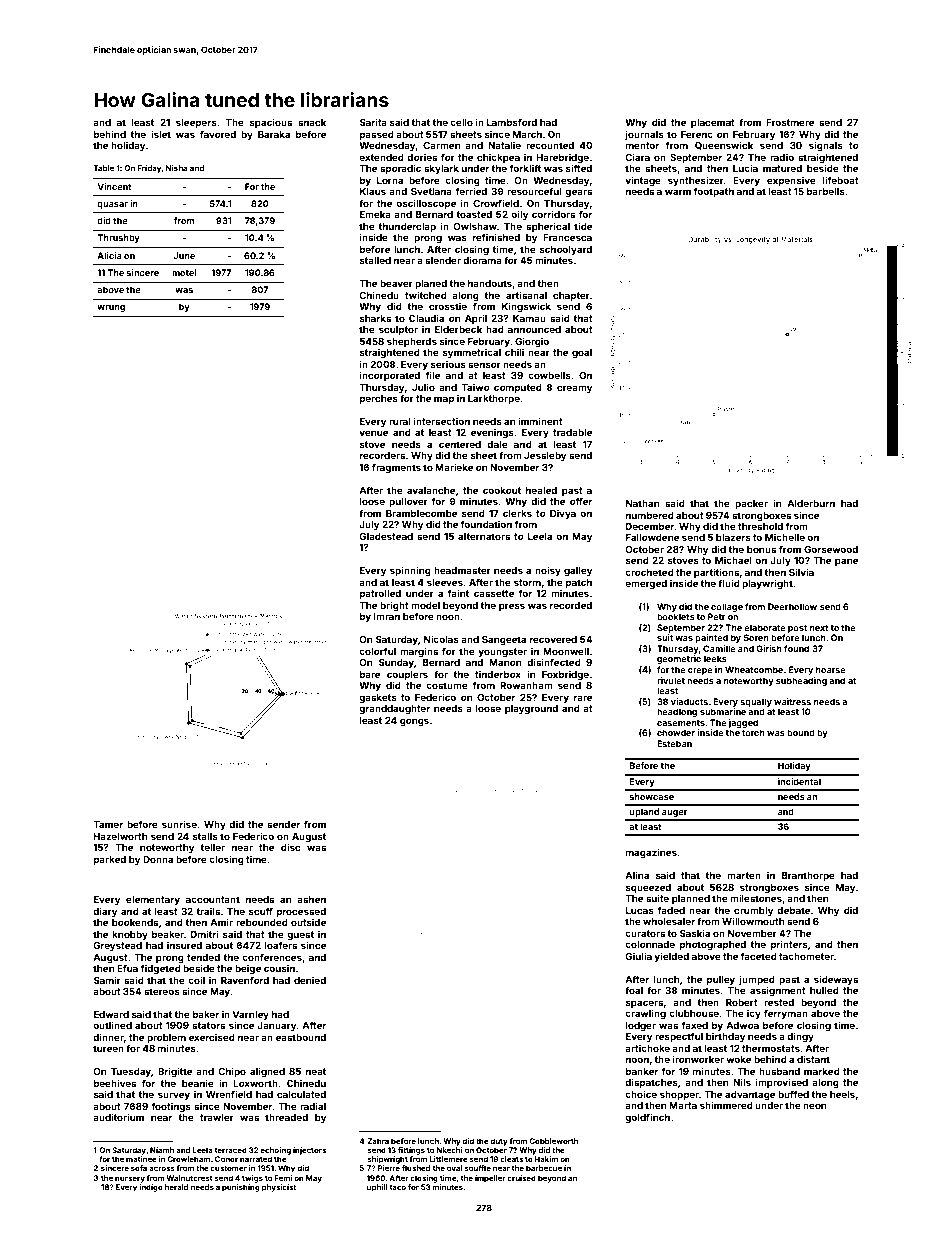 This page has height=1233, width=952. Describe the element at coordinates (842, 1094) in the page. I see `heels` at that location.
